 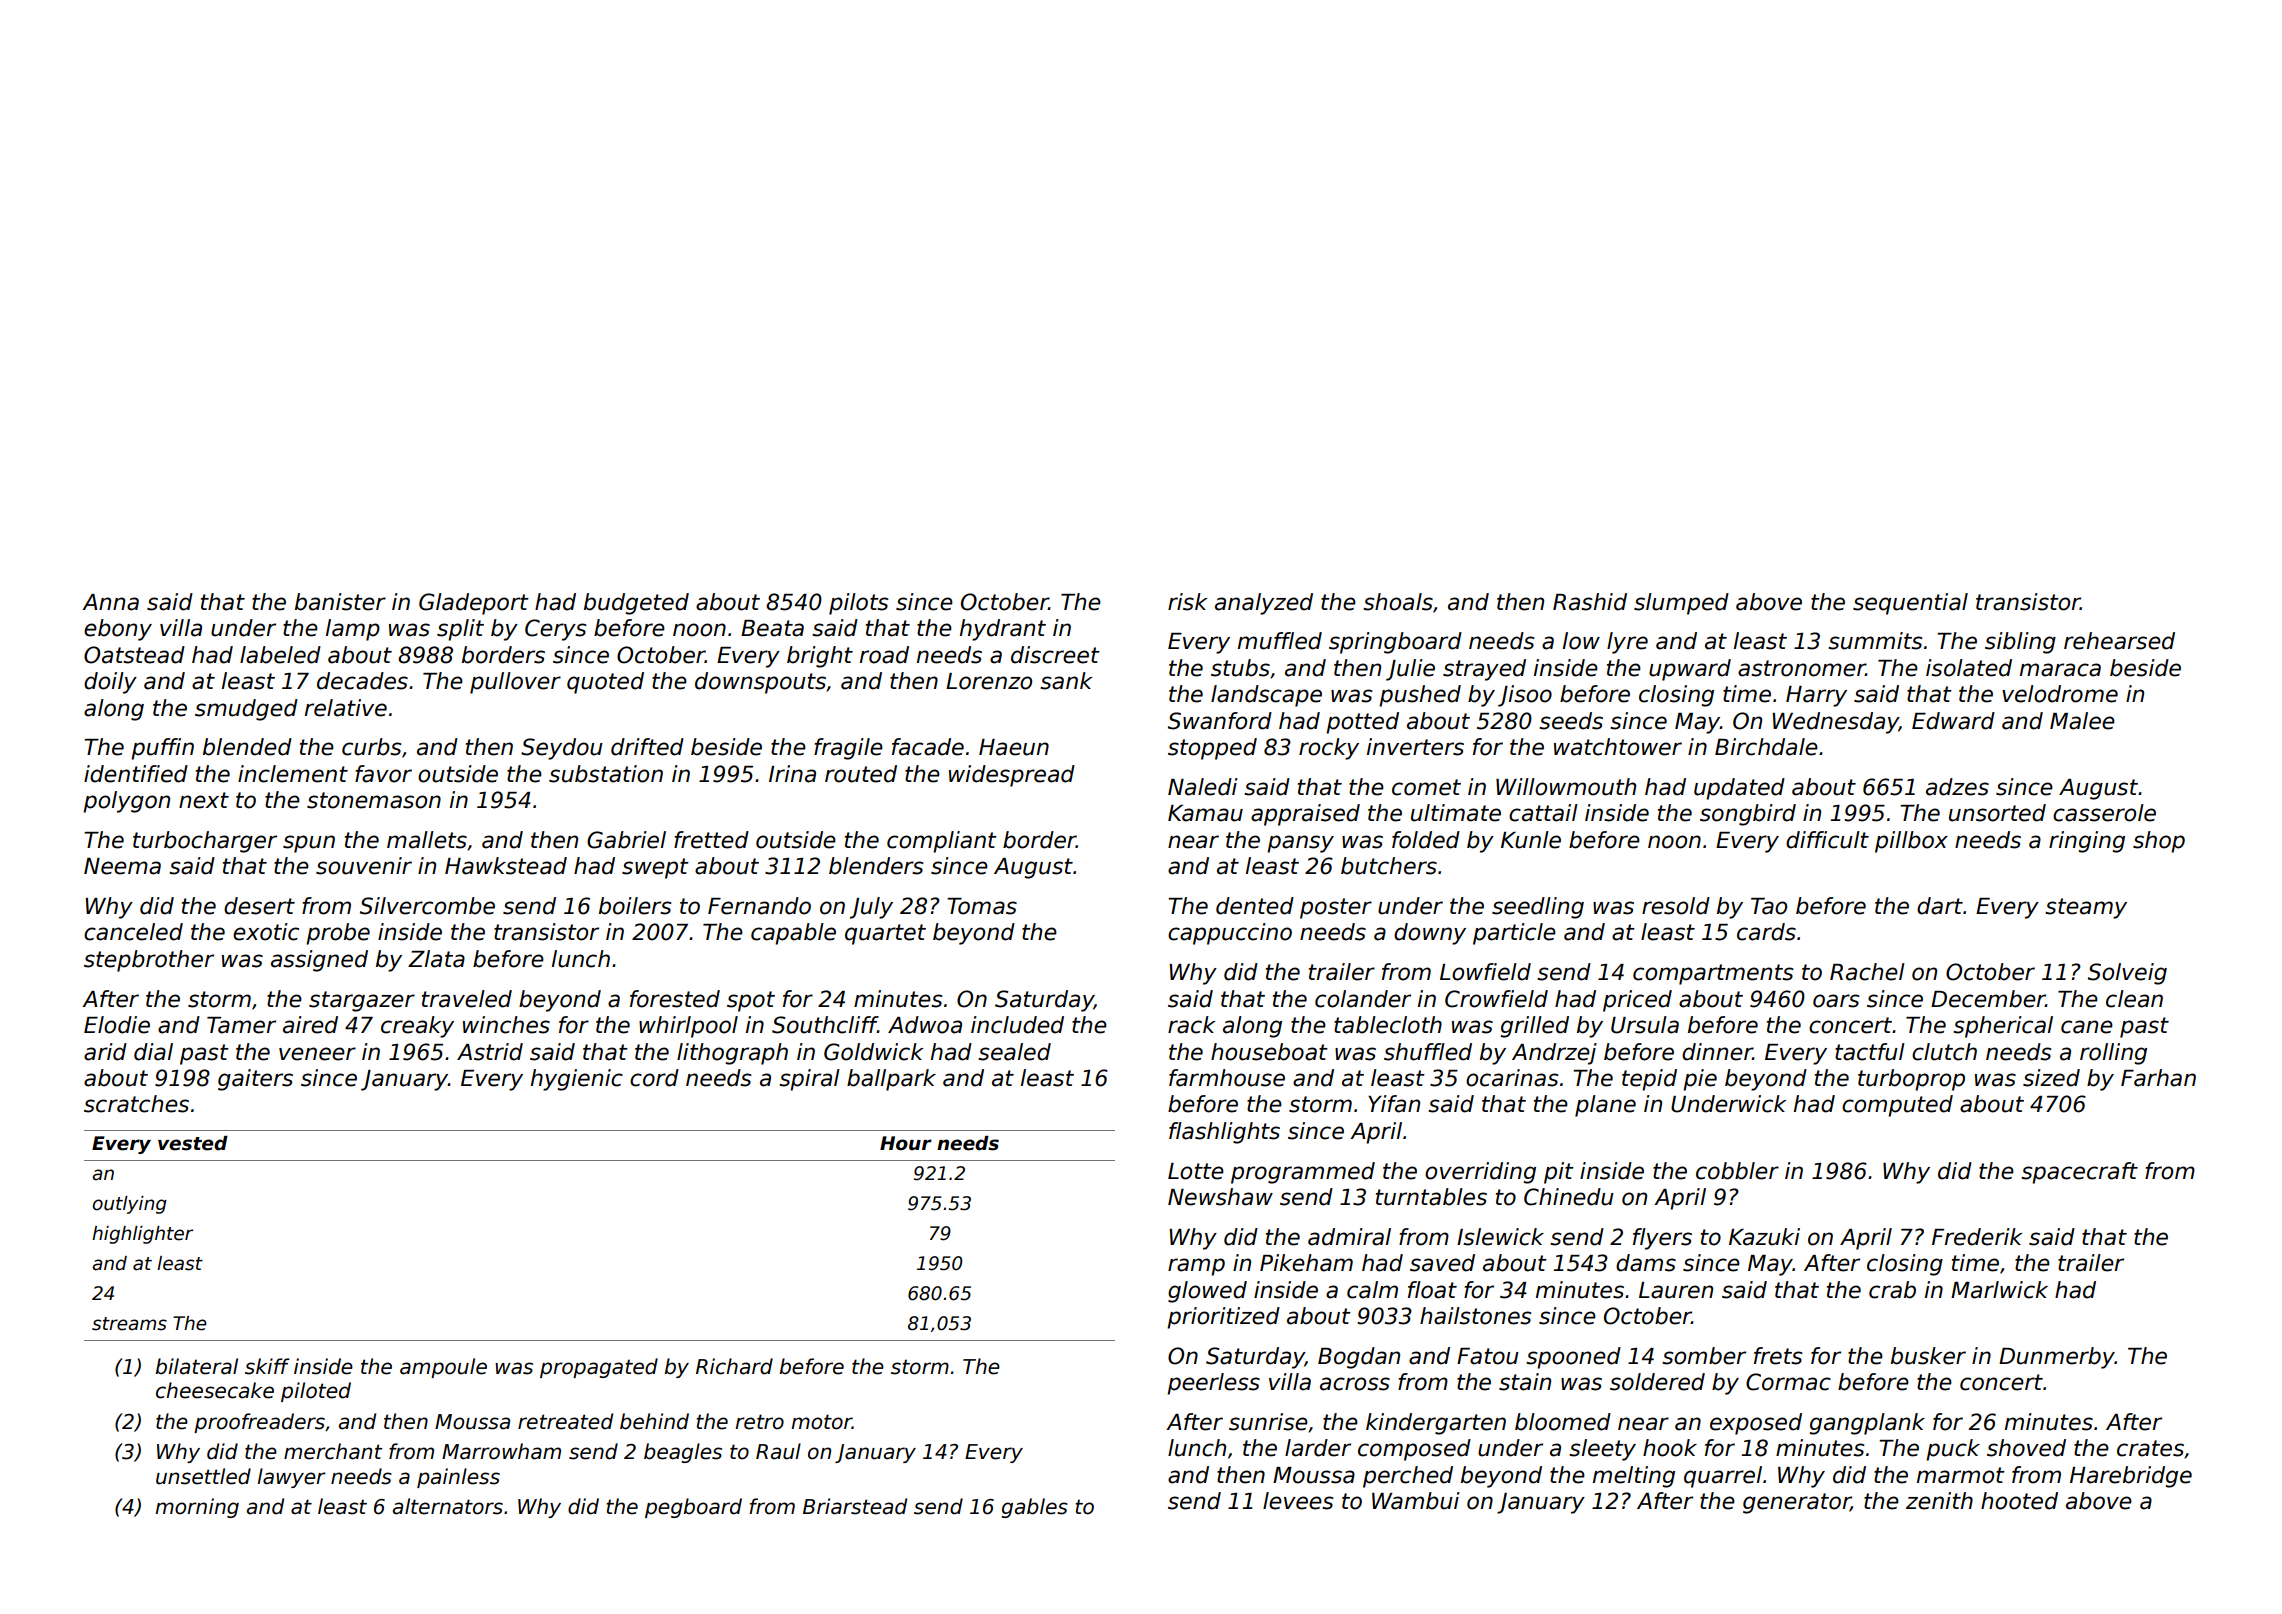 I want to click on hooted, so click(x=2019, y=1501).
